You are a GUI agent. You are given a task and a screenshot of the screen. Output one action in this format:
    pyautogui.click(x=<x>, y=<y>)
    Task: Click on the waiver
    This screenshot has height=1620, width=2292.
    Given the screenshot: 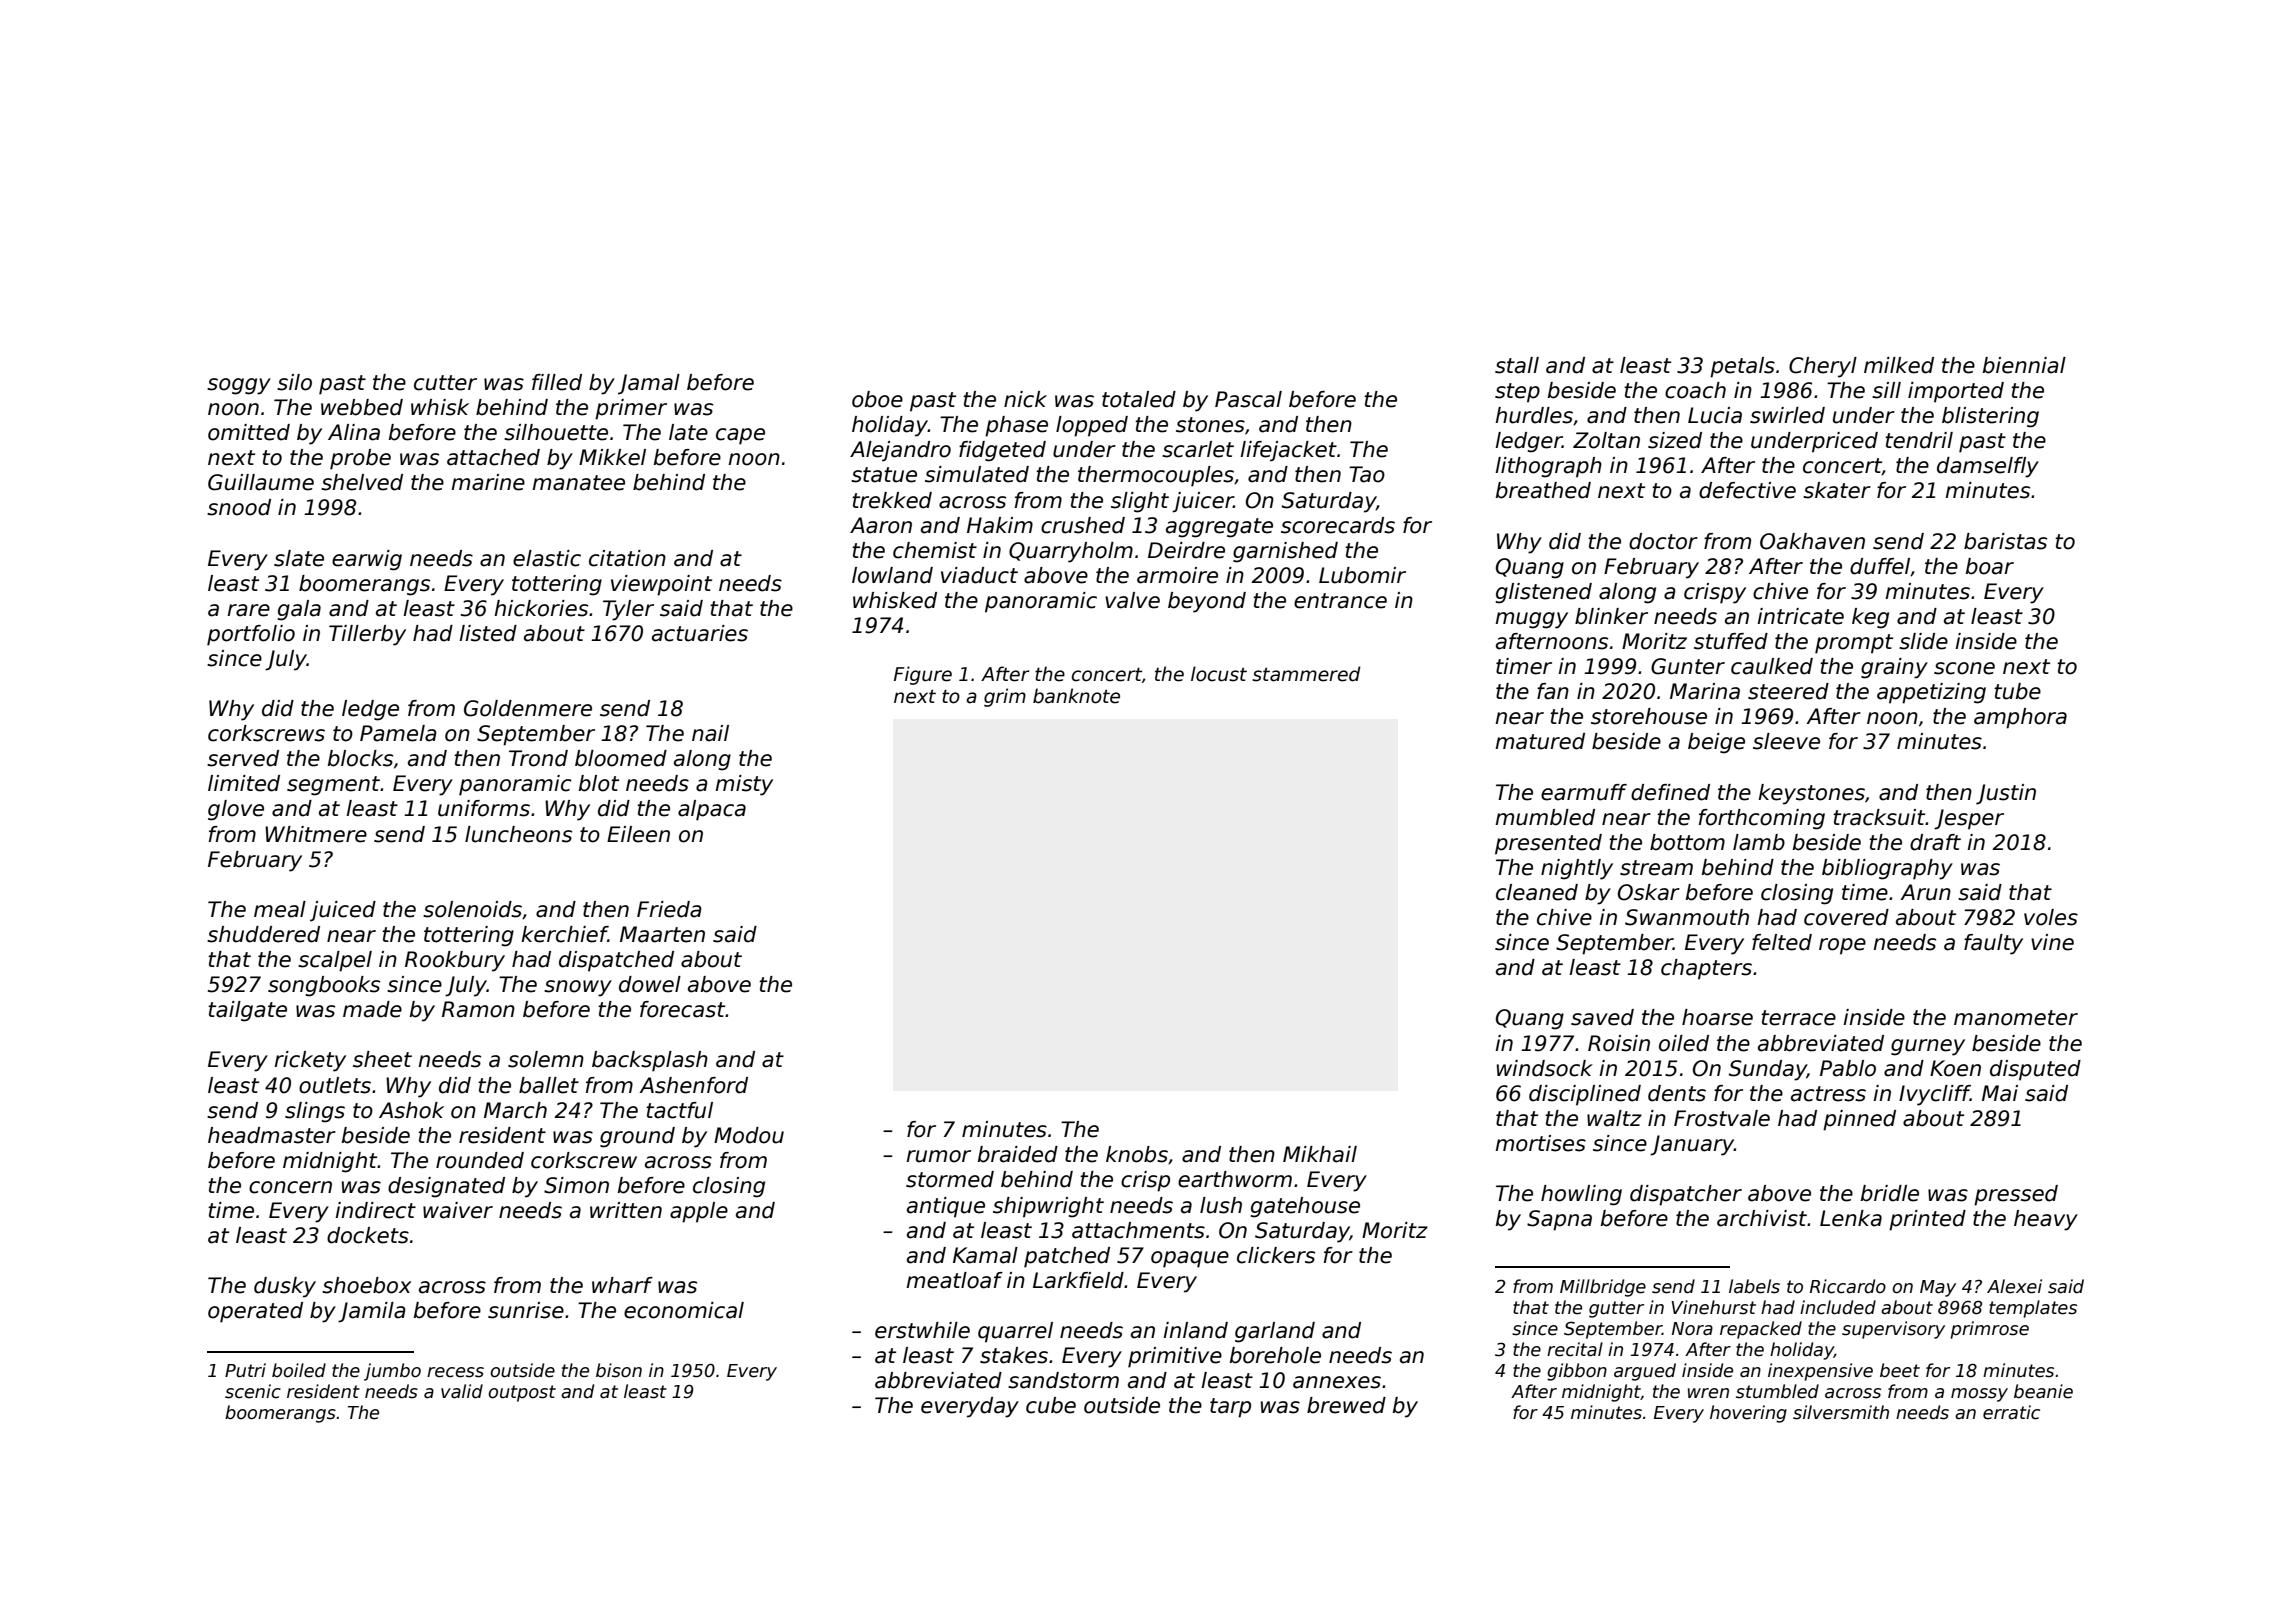 What is the action you would take?
    pyautogui.click(x=458, y=1210)
